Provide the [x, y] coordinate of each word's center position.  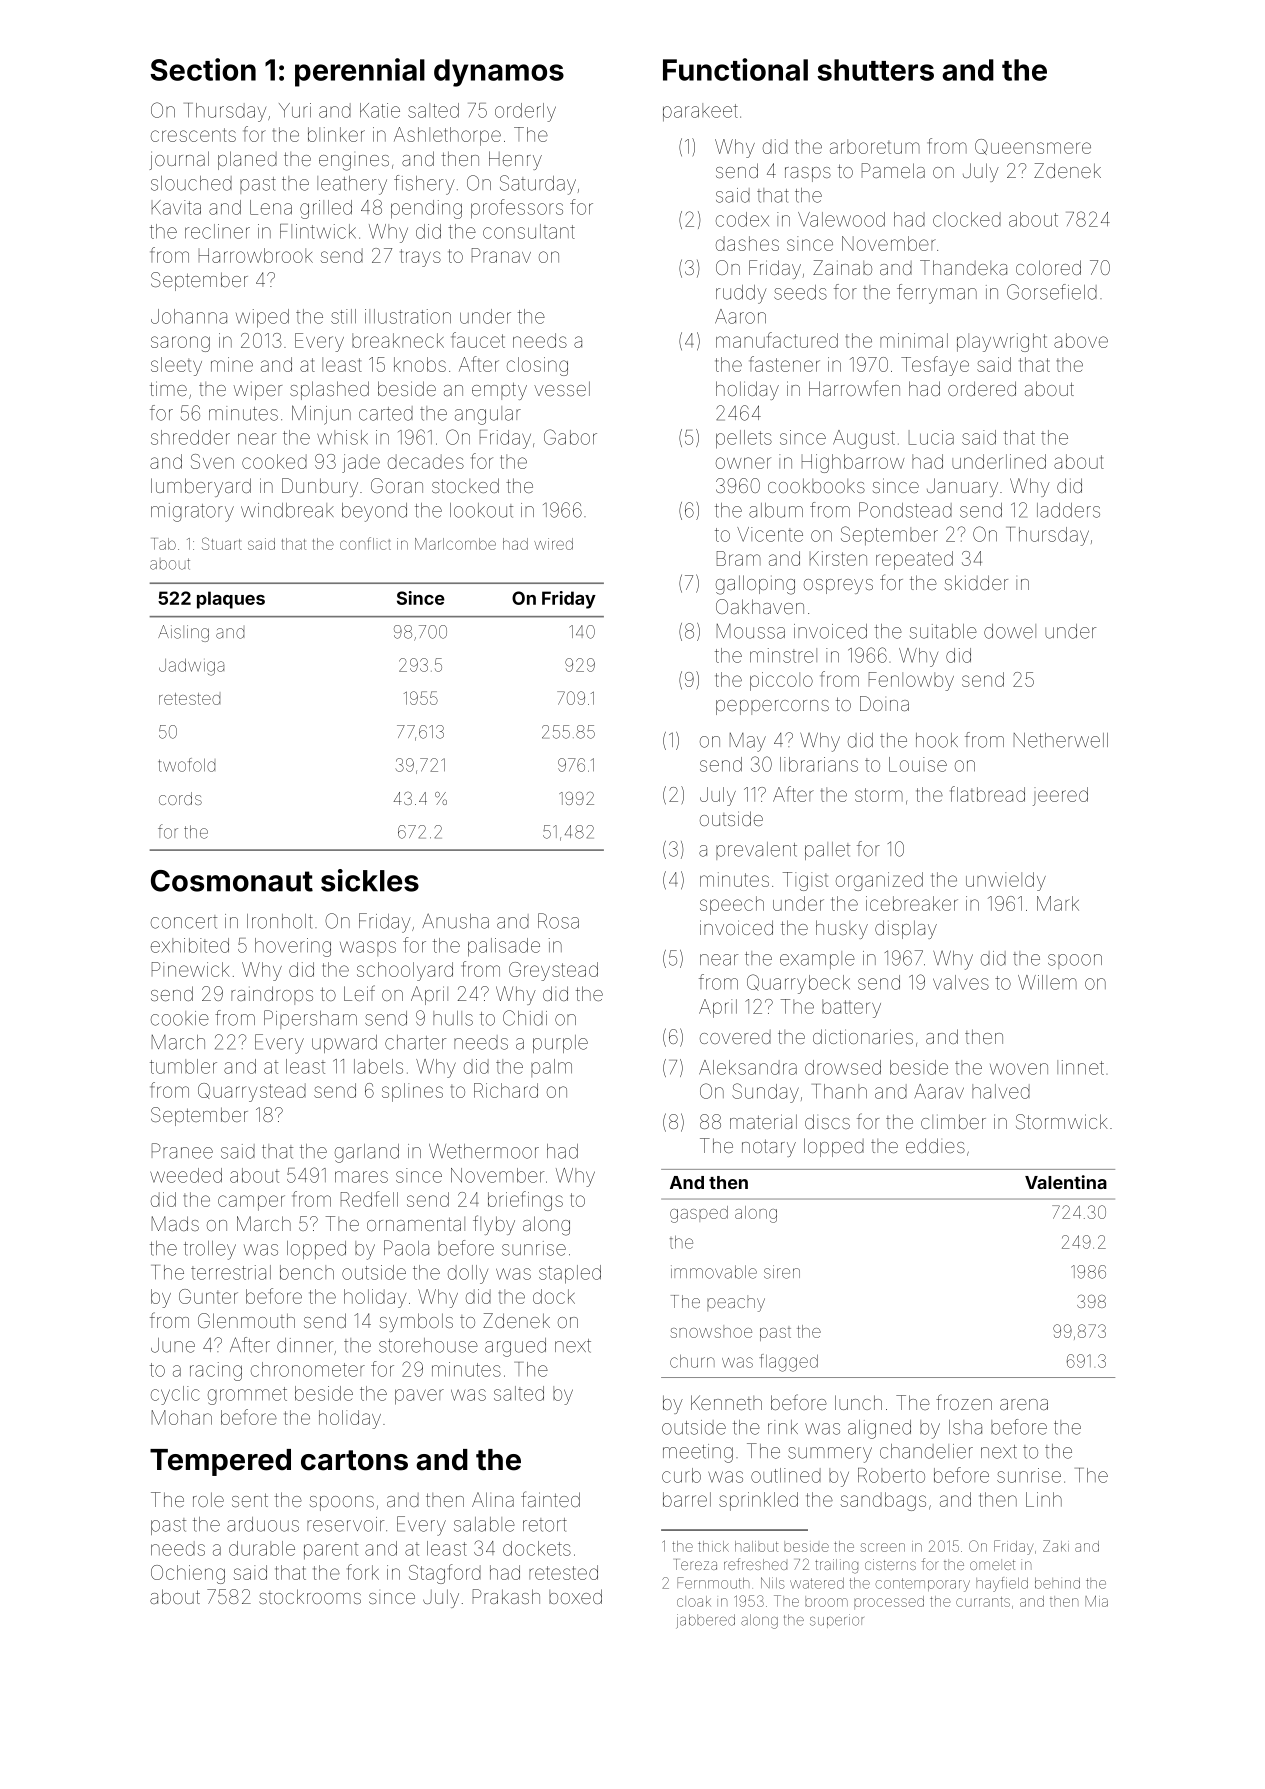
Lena [271, 207]
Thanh [839, 1091]
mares [361, 1177]
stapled [570, 1274]
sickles [370, 880]
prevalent [756, 851]
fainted [550, 1499]
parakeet [700, 112]
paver [419, 1397]
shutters [875, 70]
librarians [819, 764]
